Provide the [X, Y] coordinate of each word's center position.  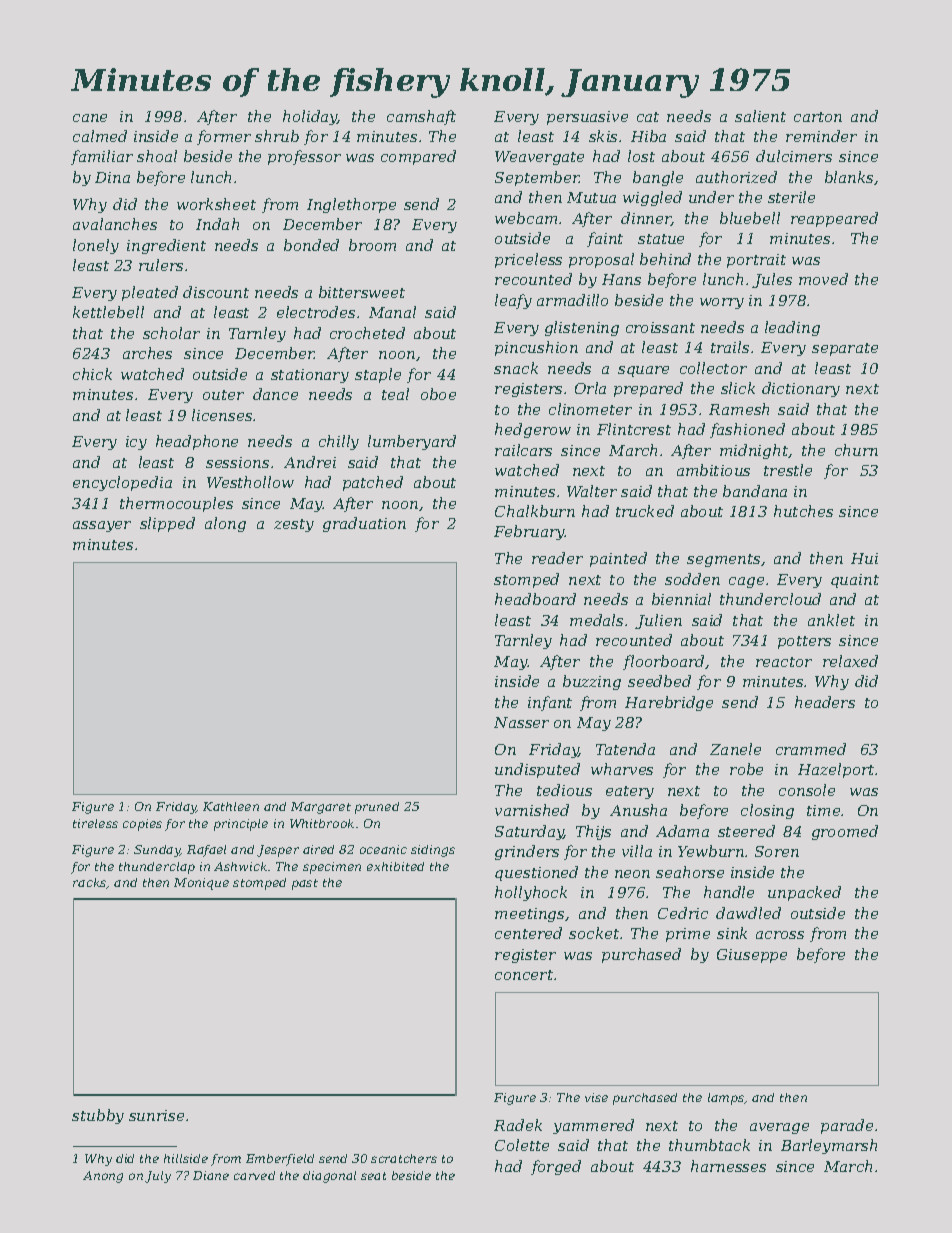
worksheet [216, 204]
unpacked [804, 893]
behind [665, 259]
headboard [535, 599]
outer [223, 395]
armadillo [572, 300]
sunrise [156, 1115]
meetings [529, 915]
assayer [102, 526]
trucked [645, 511]
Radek [518, 1125]
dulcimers [794, 156]
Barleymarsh [829, 1146]
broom [372, 245]
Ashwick [240, 866]
